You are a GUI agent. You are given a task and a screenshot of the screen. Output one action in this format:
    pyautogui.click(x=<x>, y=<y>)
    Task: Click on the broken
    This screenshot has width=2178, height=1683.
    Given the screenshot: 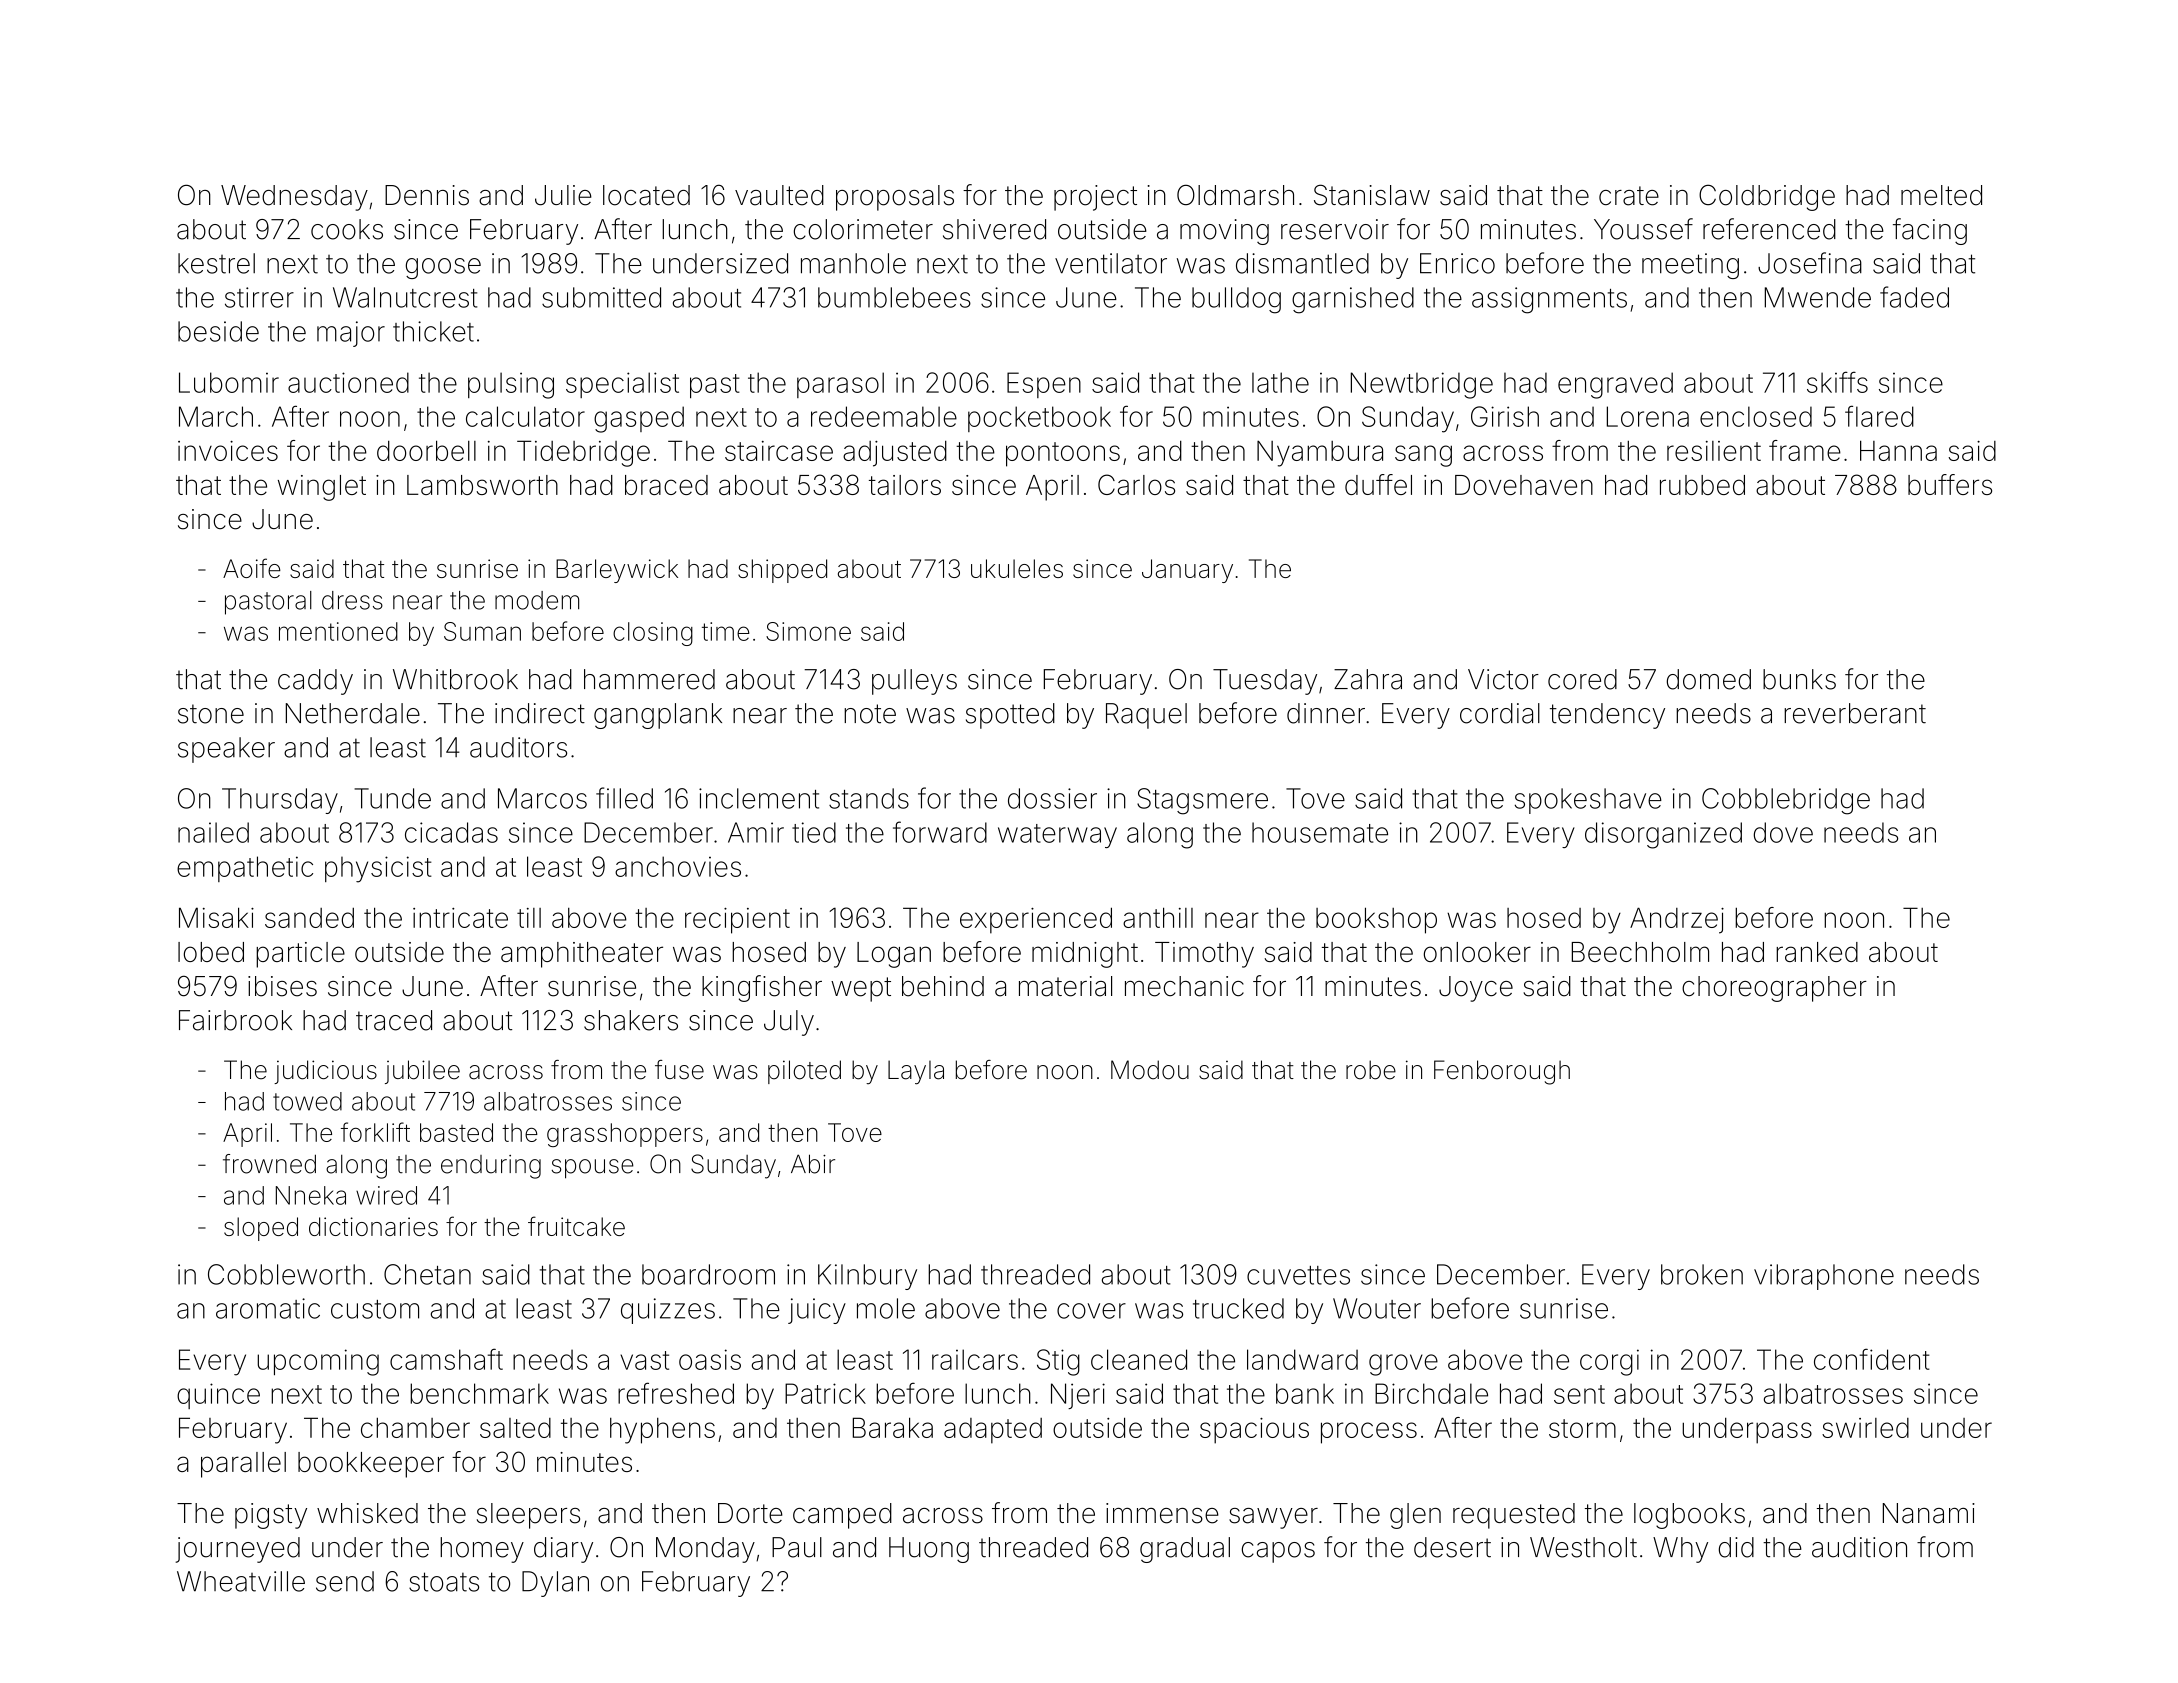 What is the action you would take?
    pyautogui.click(x=1702, y=1274)
